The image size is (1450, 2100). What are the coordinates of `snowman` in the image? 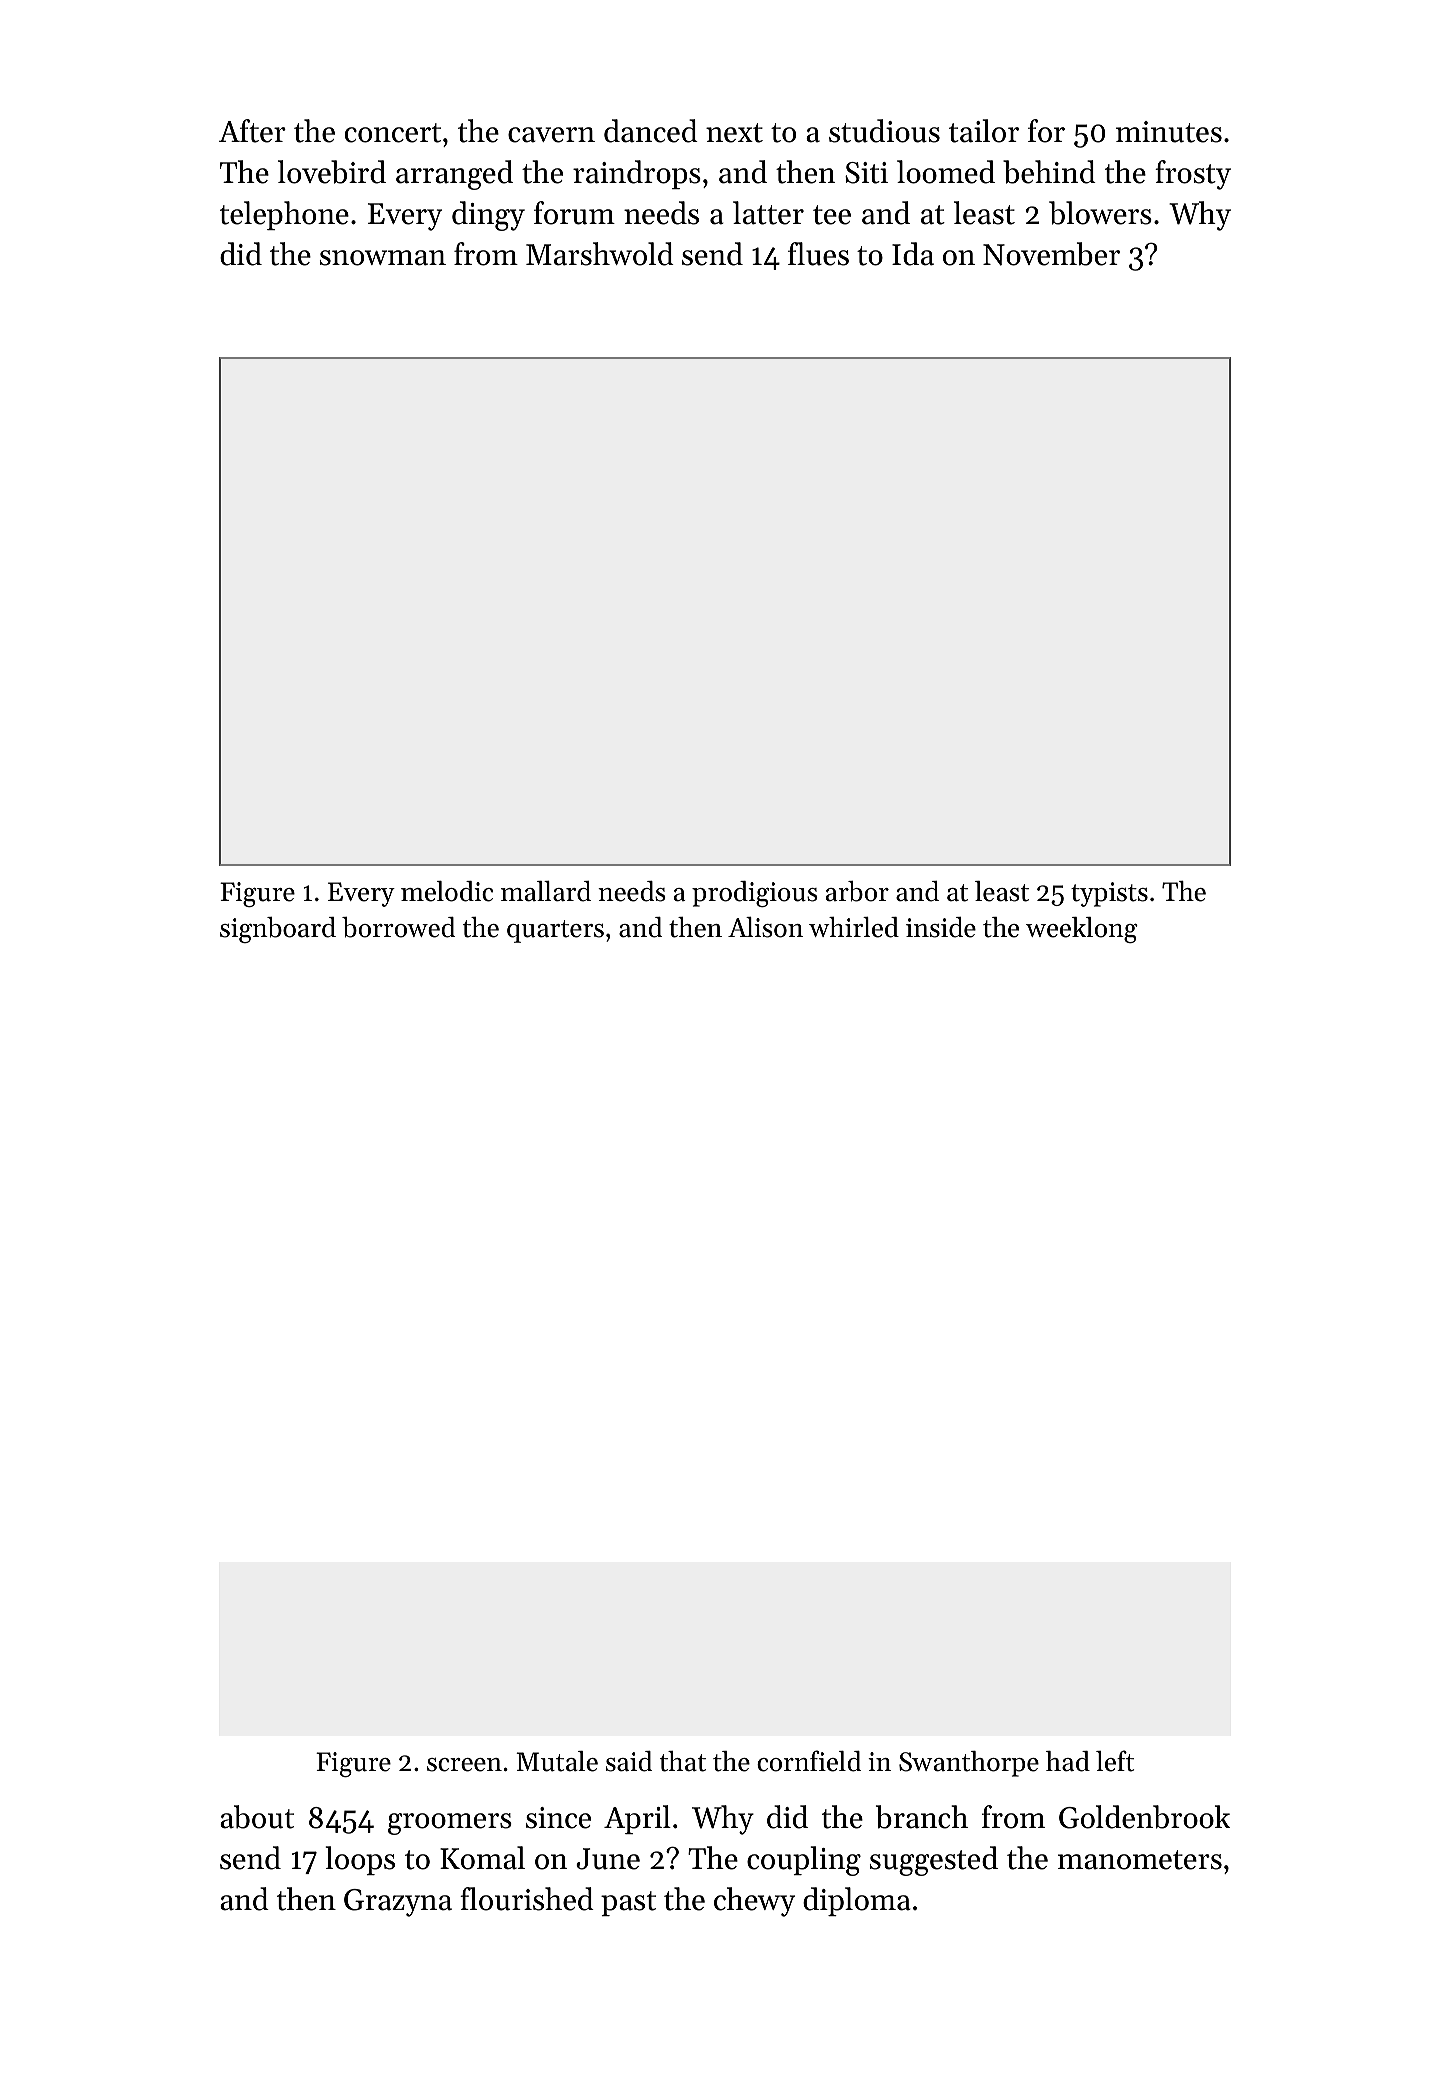 It's located at (383, 258).
